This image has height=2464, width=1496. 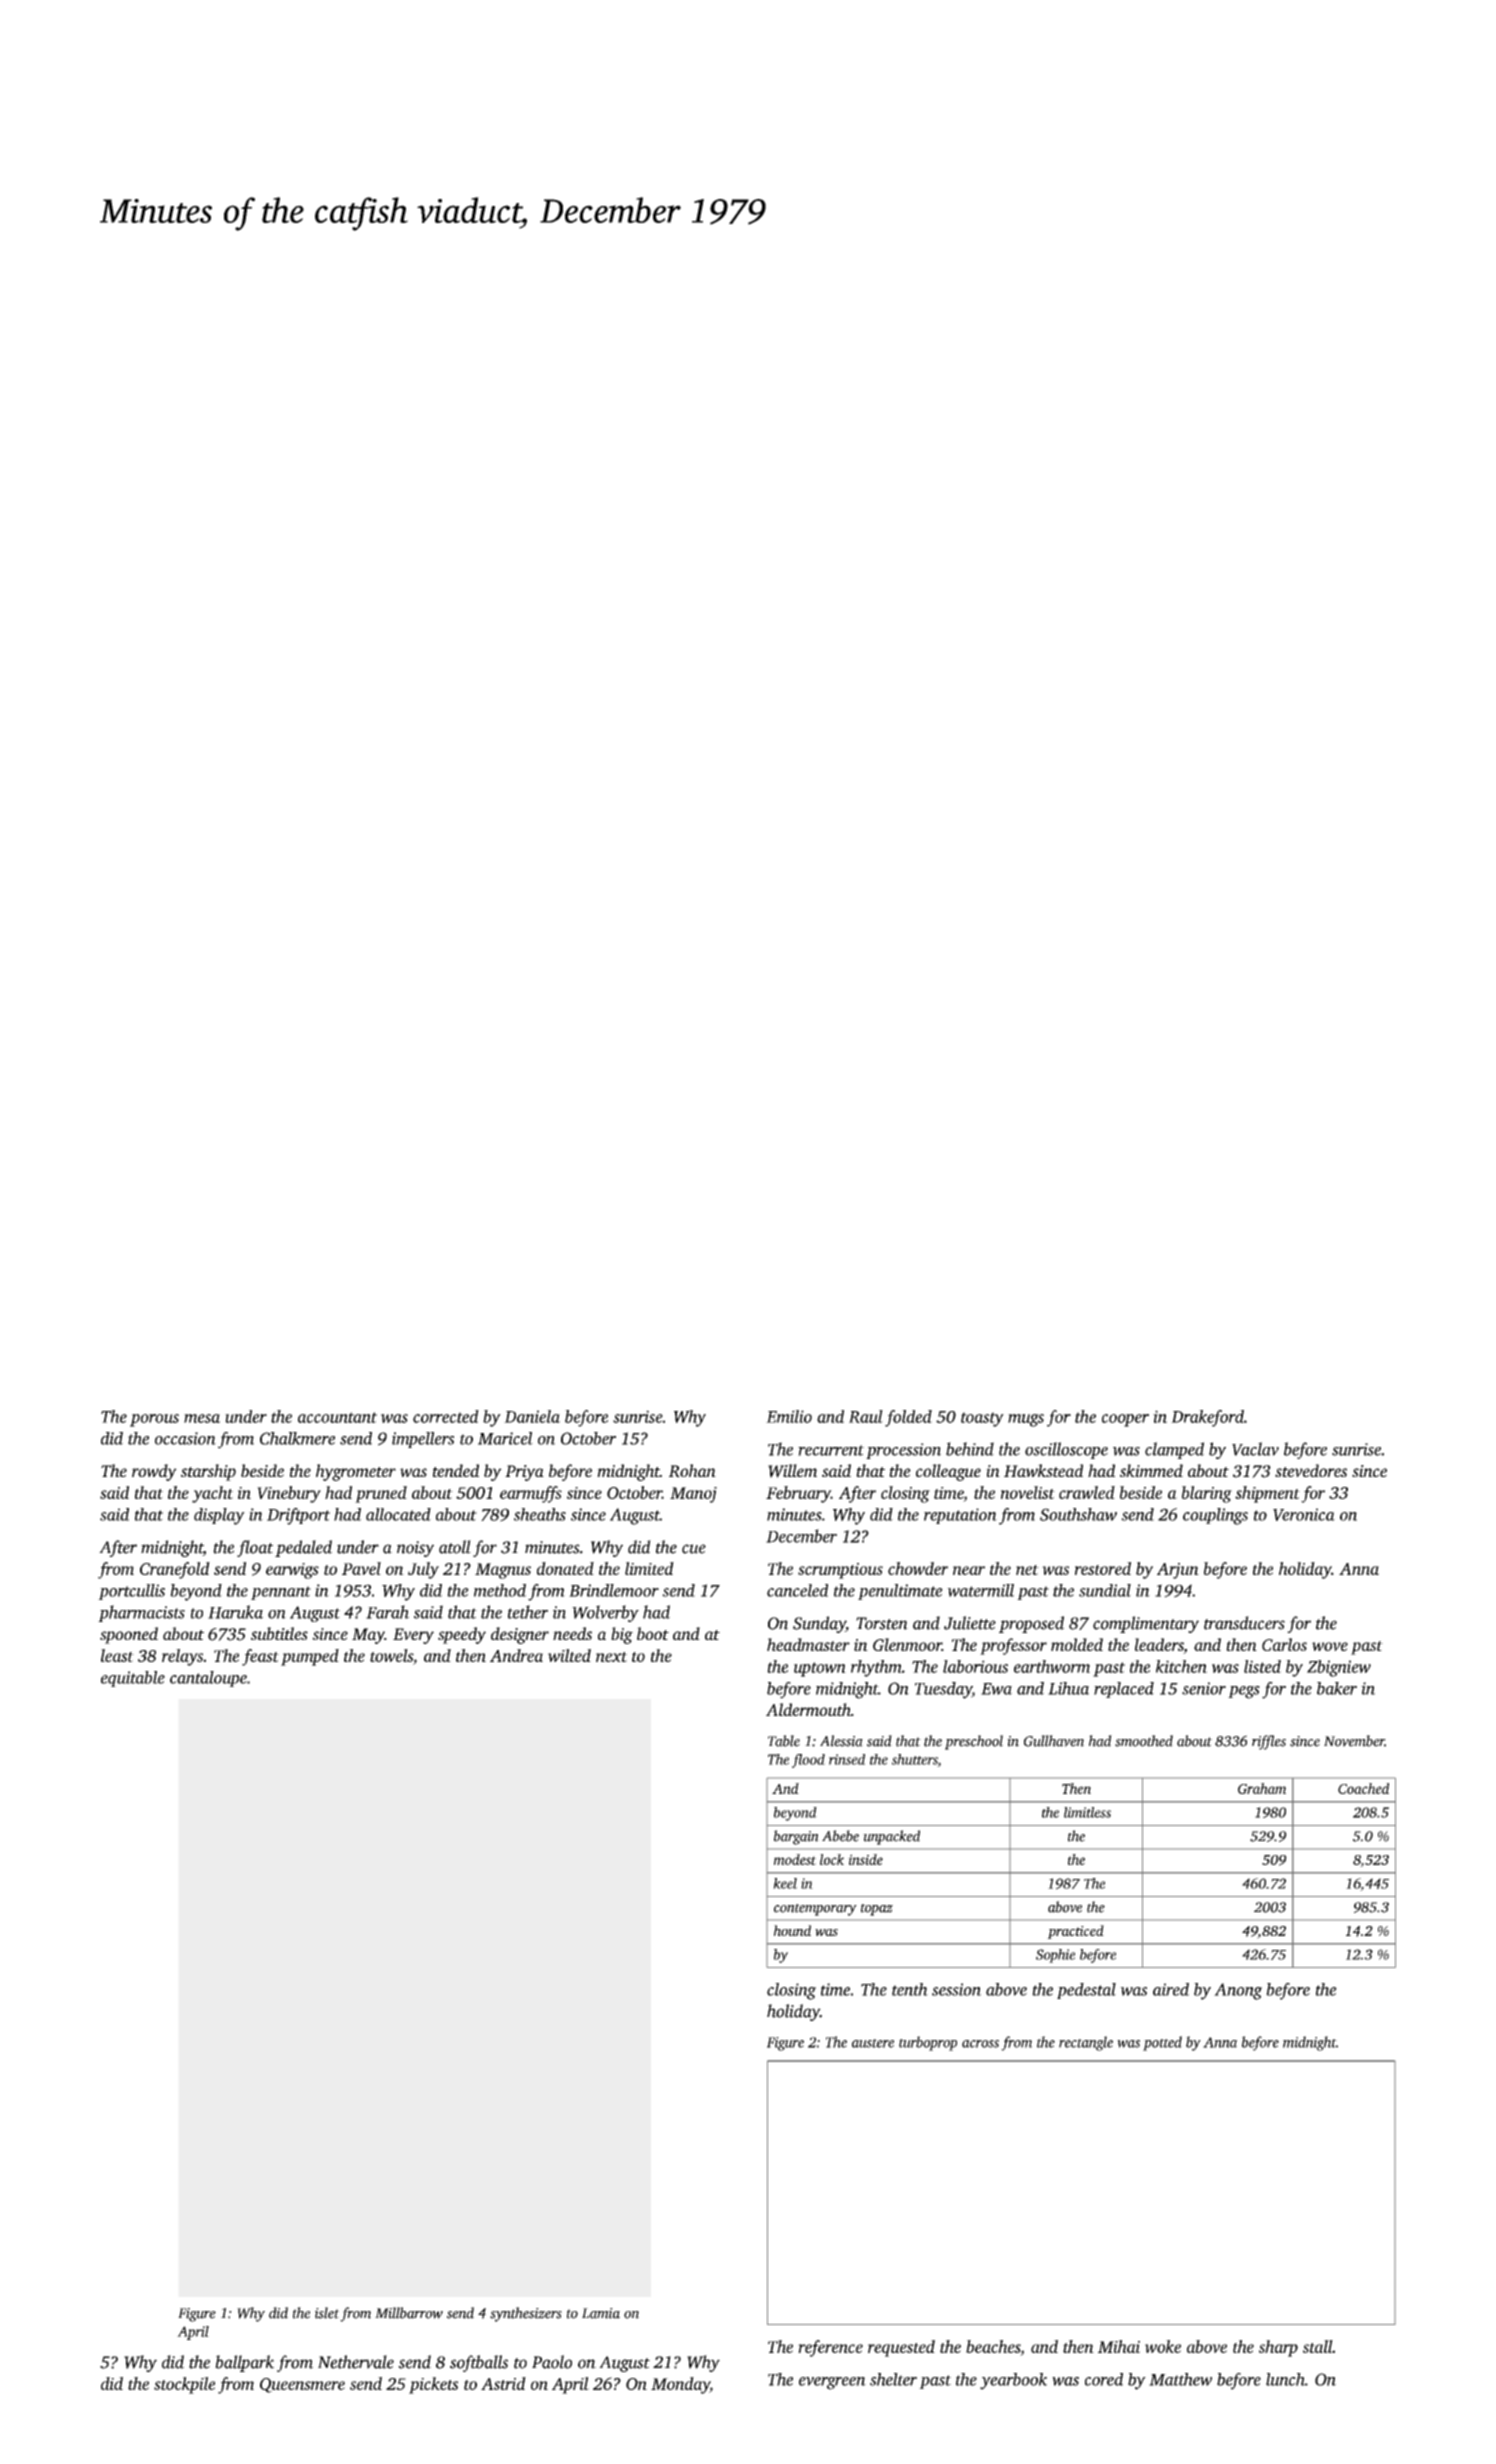 I want to click on rhythm, so click(x=876, y=1668).
